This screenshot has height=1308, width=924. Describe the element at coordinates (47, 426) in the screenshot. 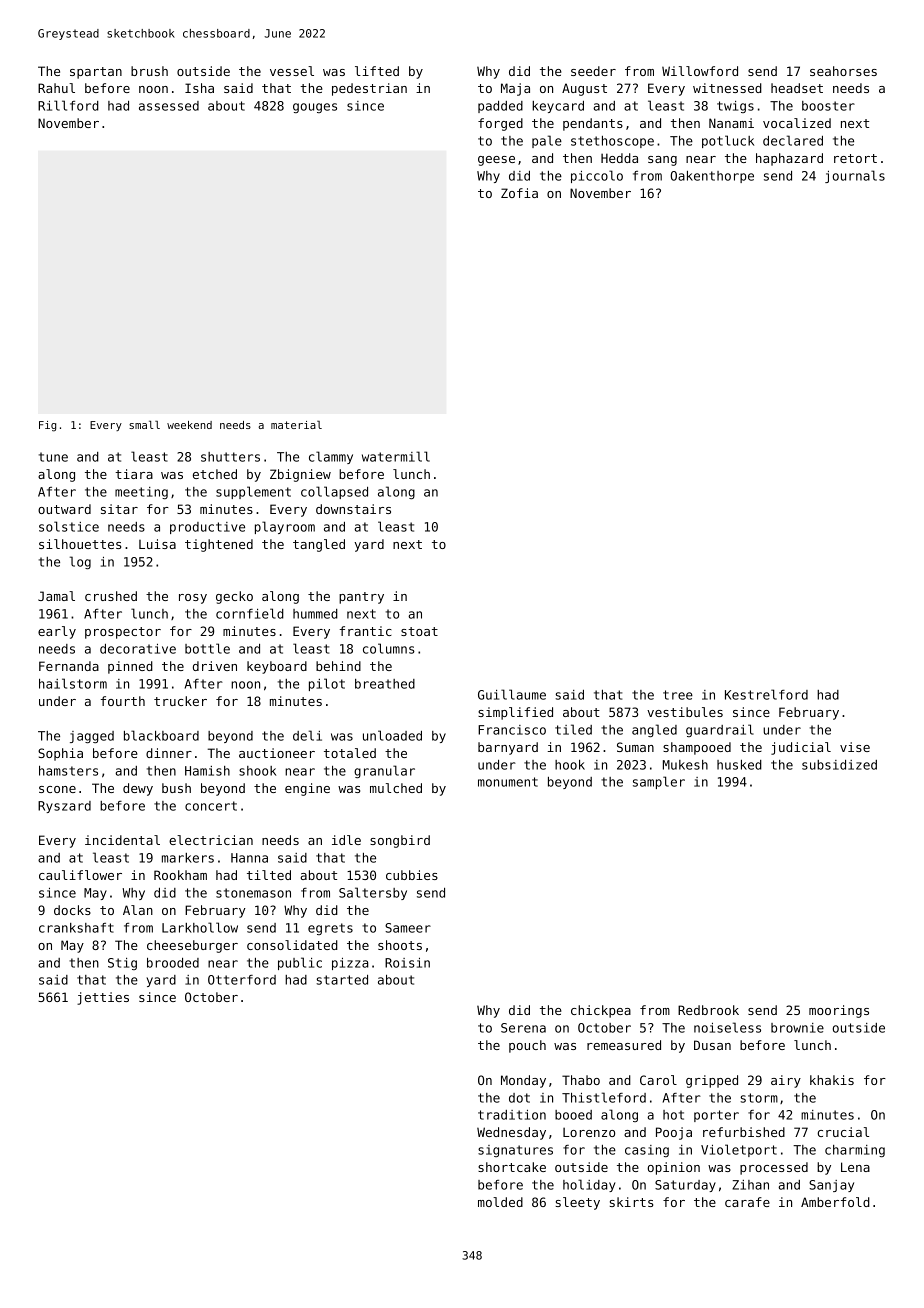

I see `Fig` at that location.
